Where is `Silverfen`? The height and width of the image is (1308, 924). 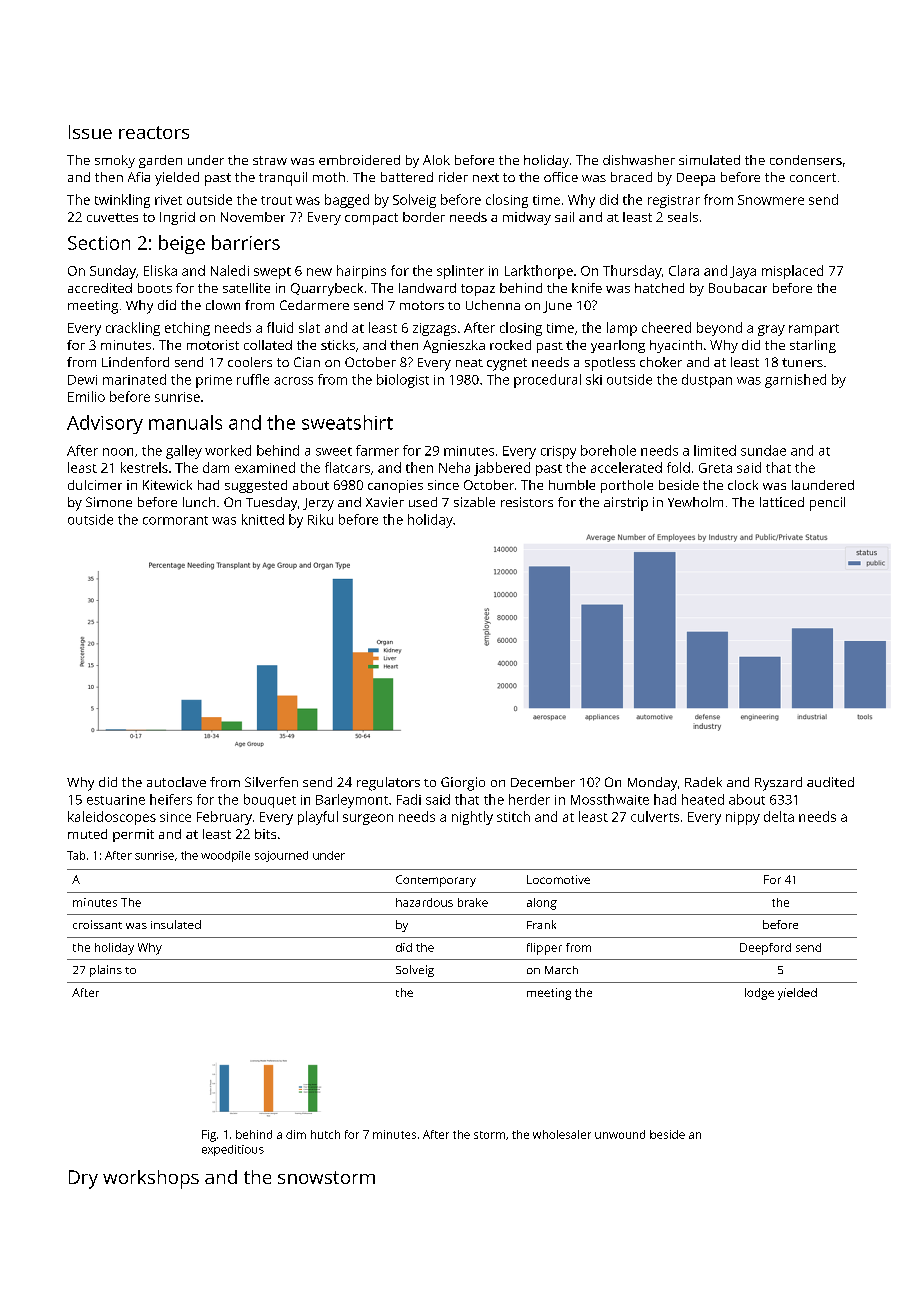 Silverfen is located at coordinates (271, 782).
